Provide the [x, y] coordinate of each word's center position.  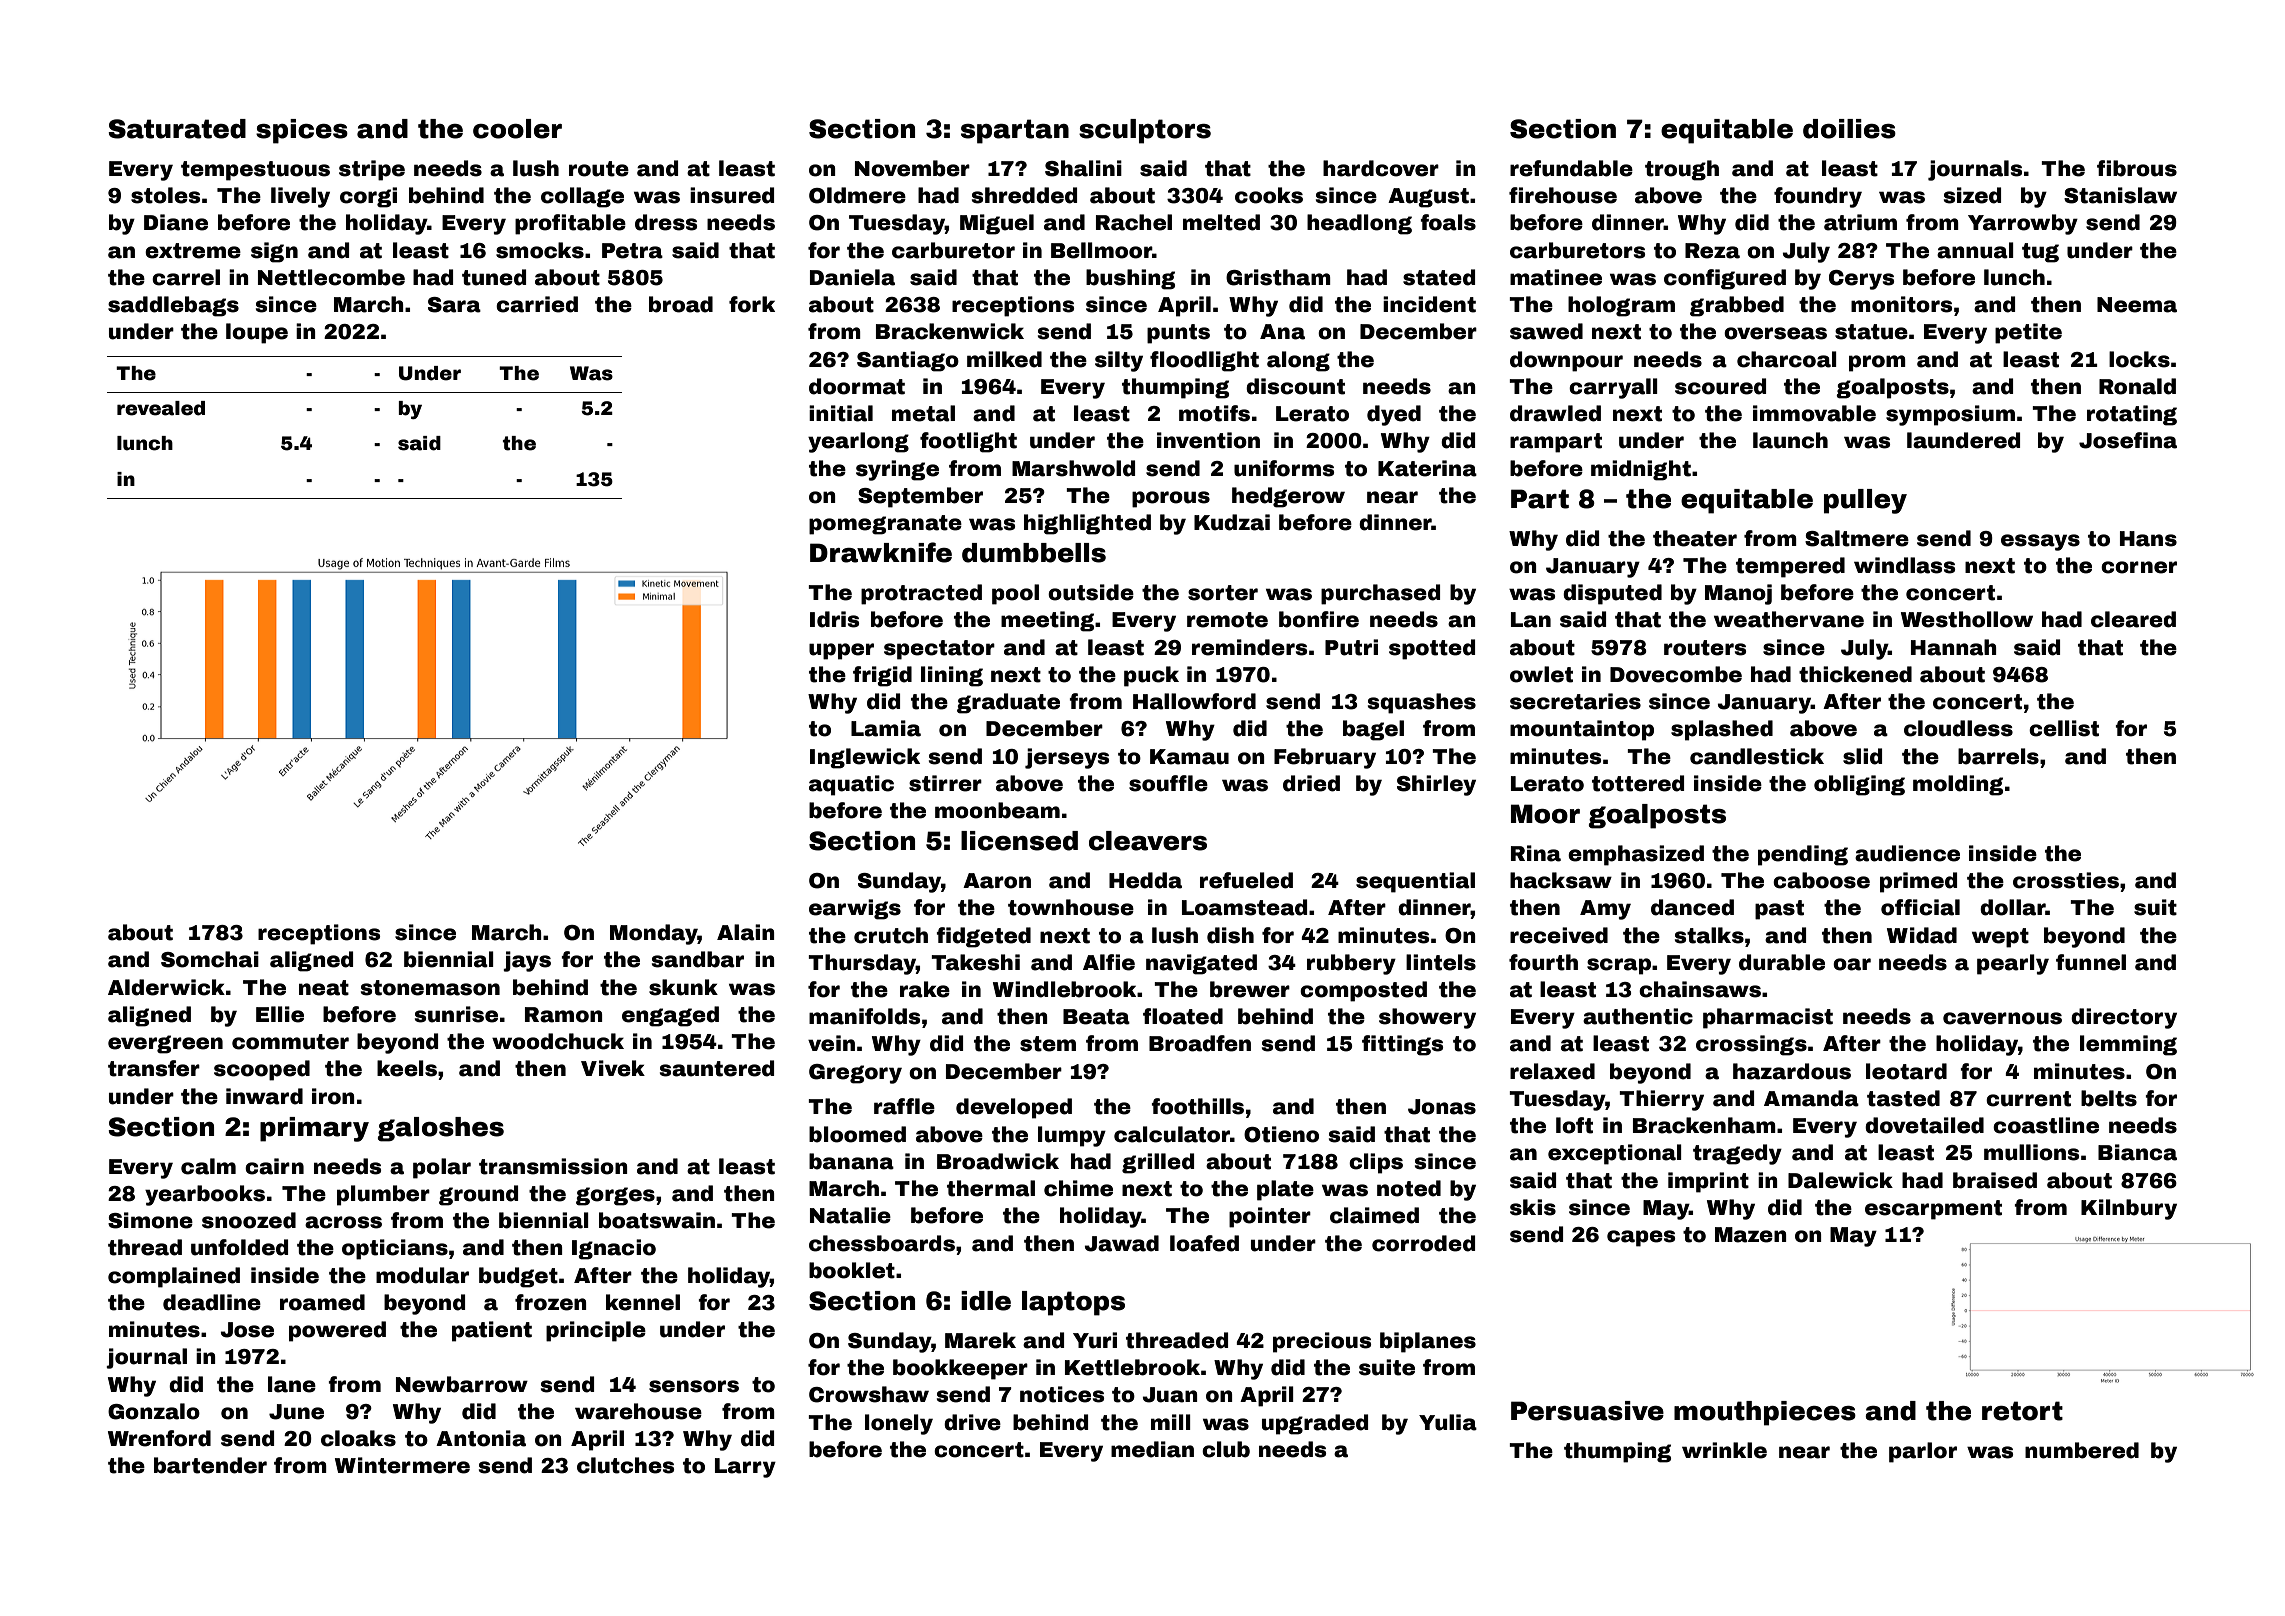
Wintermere [402, 1465]
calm [208, 1166]
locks [2139, 359]
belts [2109, 1098]
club [1226, 1449]
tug [2040, 253]
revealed [161, 408]
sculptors [1145, 131]
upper [841, 651]
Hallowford [1194, 701]
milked [1004, 359]
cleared [2133, 619]
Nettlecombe [331, 277]
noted [1409, 1188]
